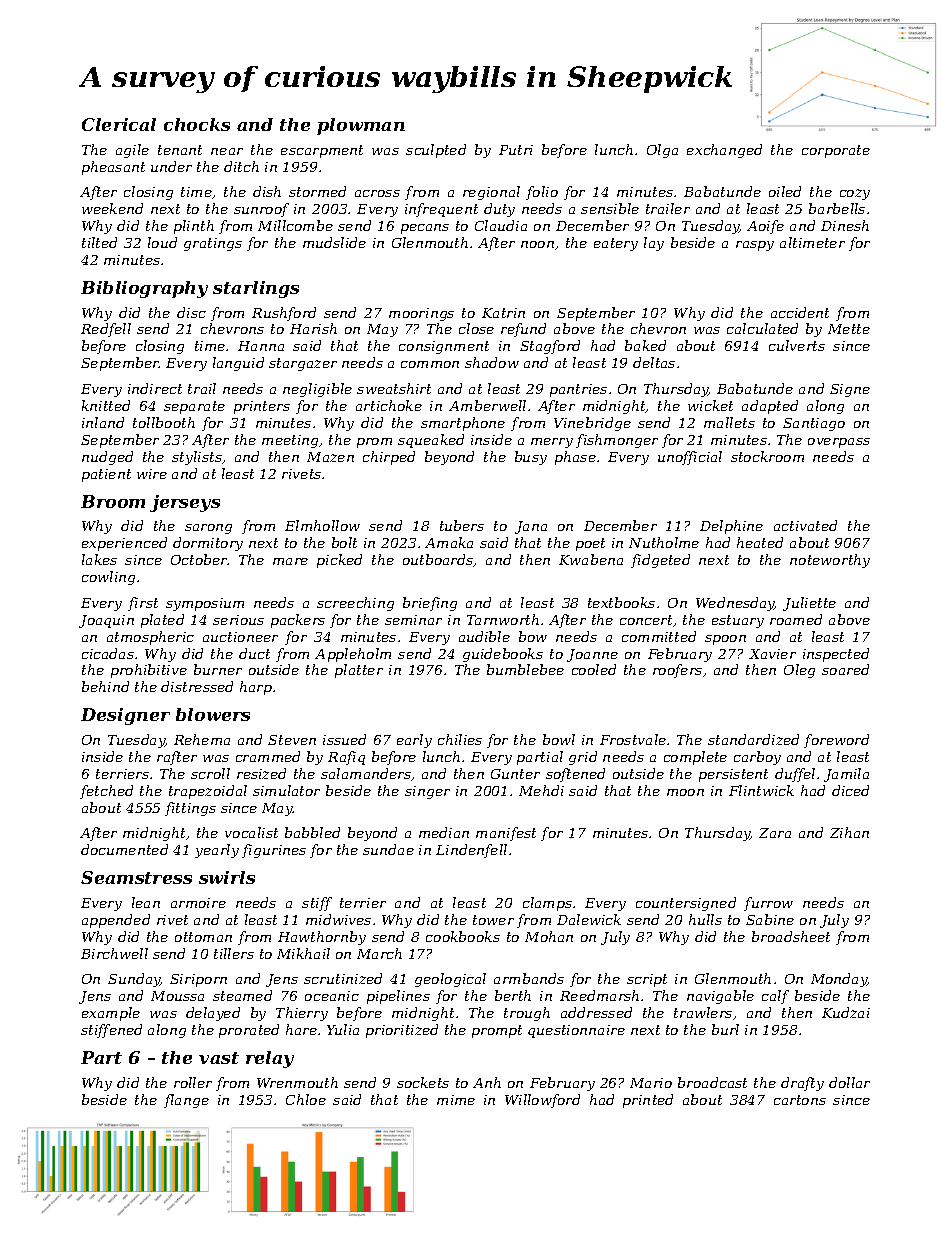  Describe the element at coordinates (194, 227) in the image. I see `plinth` at that location.
